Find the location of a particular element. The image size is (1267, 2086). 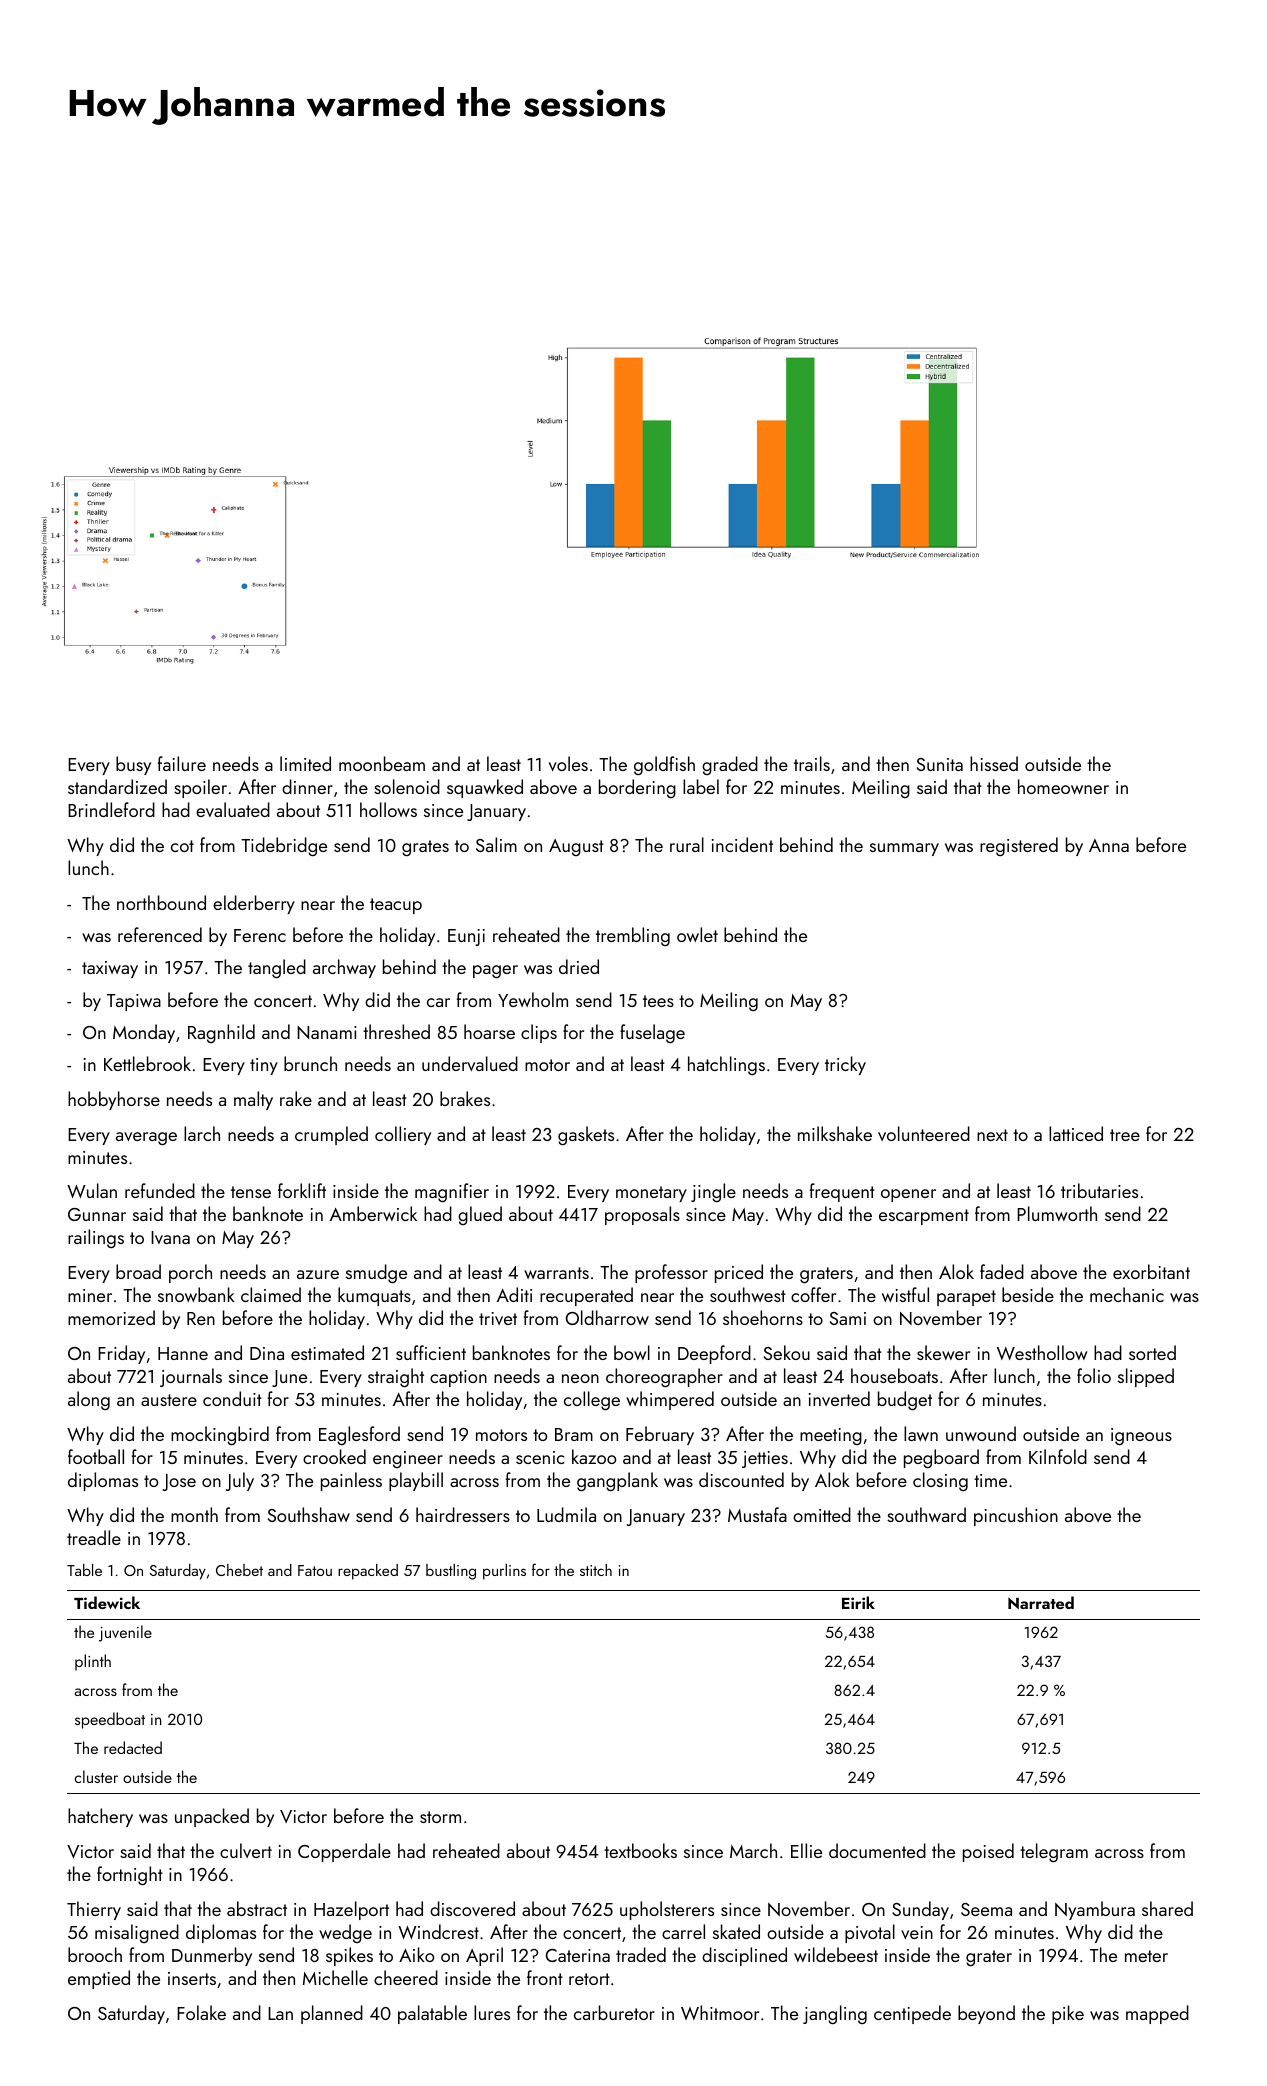

Brindleford is located at coordinates (111, 809).
